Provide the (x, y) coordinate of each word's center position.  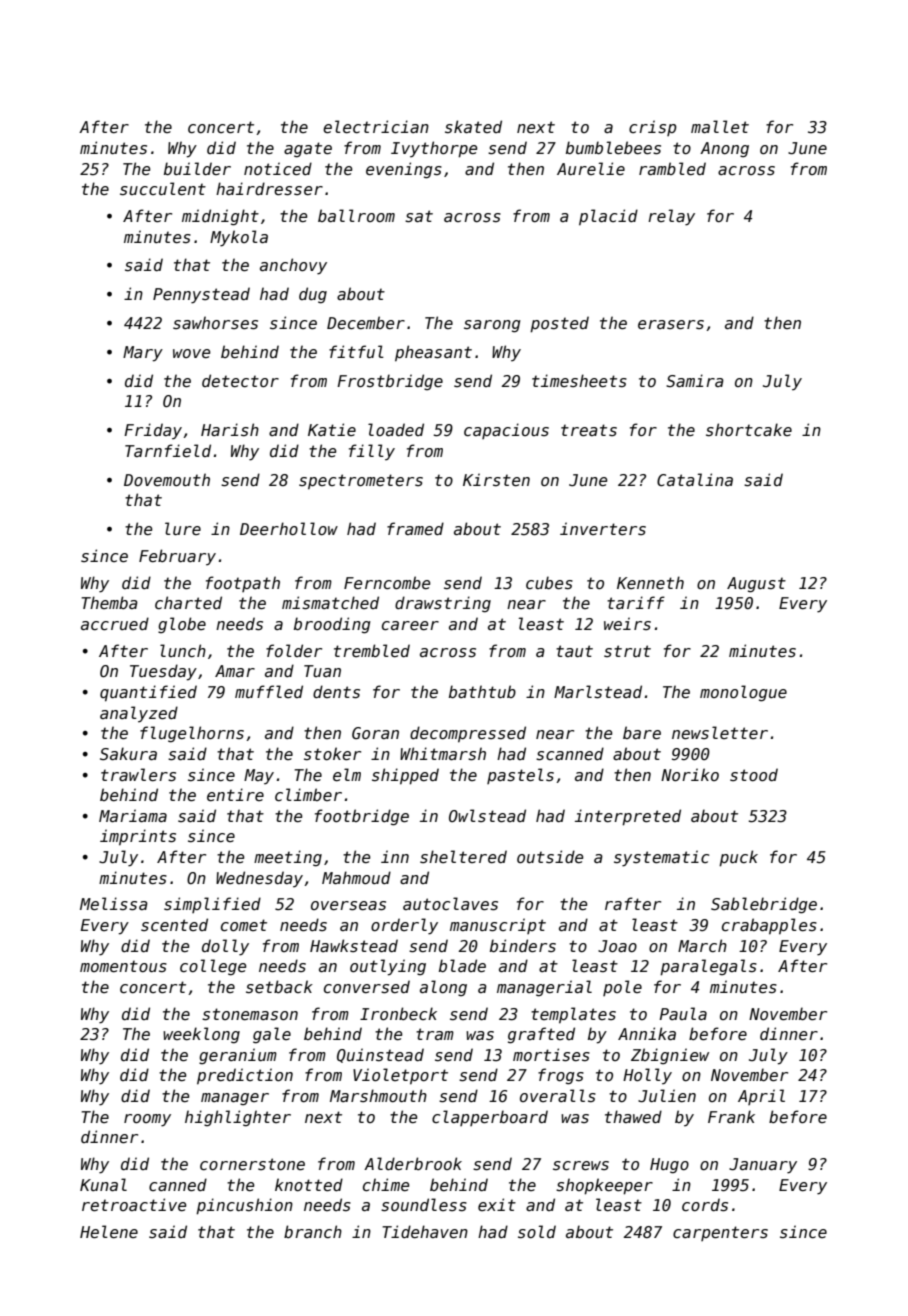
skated (473, 126)
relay (671, 217)
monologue (743, 693)
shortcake (749, 429)
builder (197, 168)
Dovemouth (167, 479)
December (366, 323)
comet (244, 925)
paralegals (708, 967)
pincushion (244, 1206)
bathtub (482, 691)
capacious (506, 431)
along (443, 988)
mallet (720, 127)
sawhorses (215, 323)
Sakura (128, 753)
